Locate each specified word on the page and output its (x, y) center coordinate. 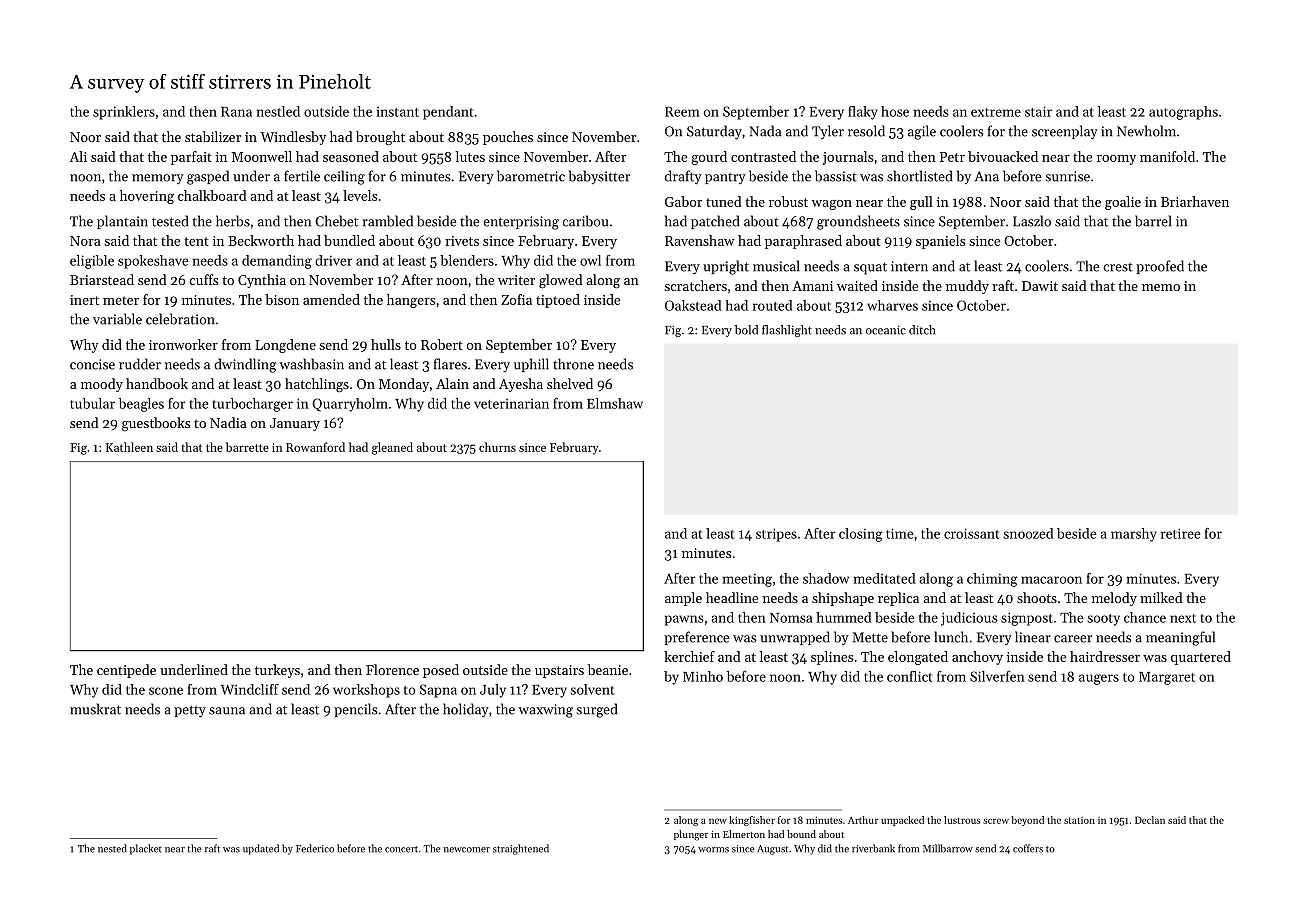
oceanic (886, 330)
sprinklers (124, 113)
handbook (157, 383)
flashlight (787, 331)
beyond (1027, 821)
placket (146, 849)
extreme (996, 112)
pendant (448, 113)
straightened (521, 849)
